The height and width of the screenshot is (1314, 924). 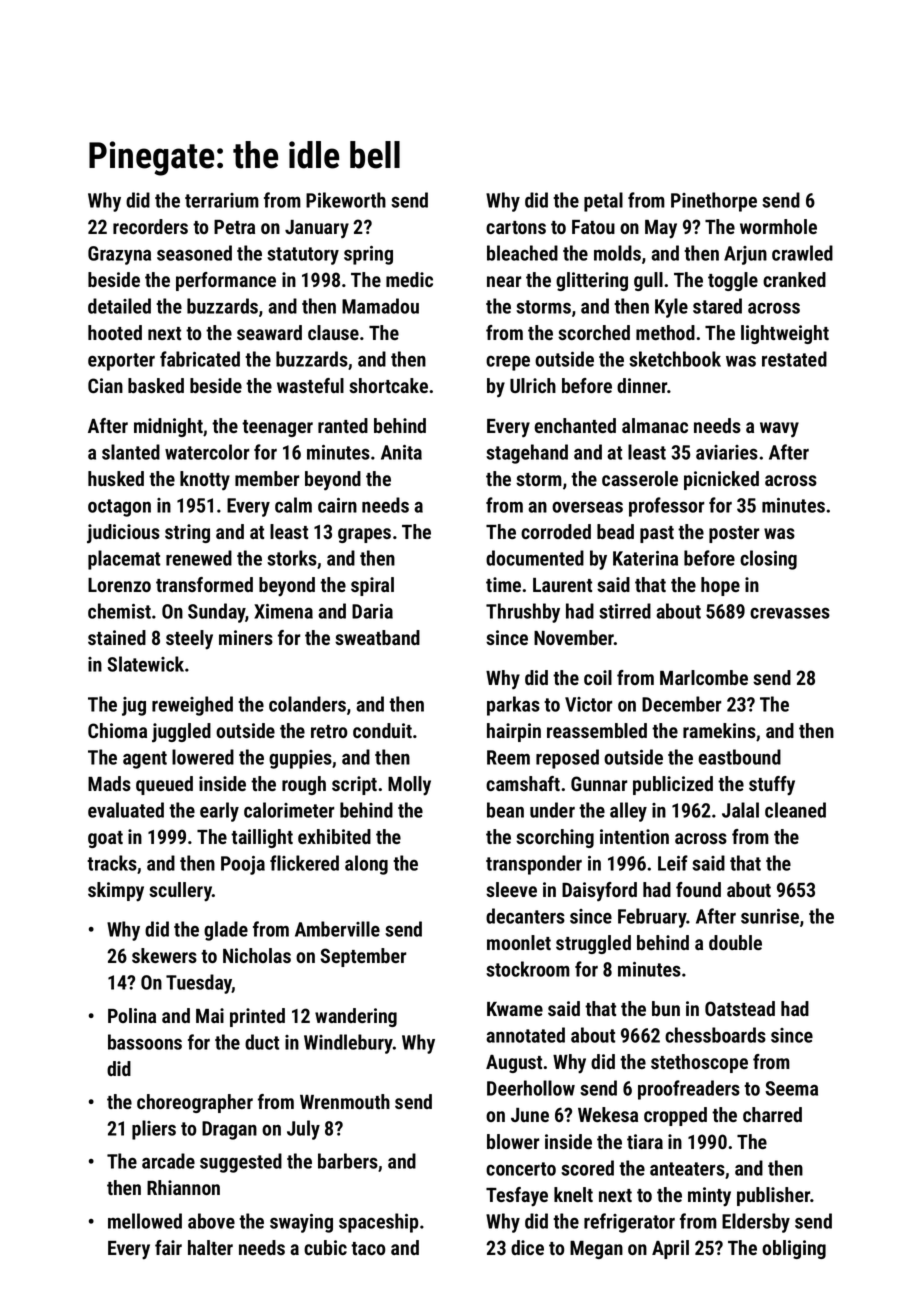 What do you see at coordinates (117, 637) in the screenshot?
I see `stained` at bounding box center [117, 637].
